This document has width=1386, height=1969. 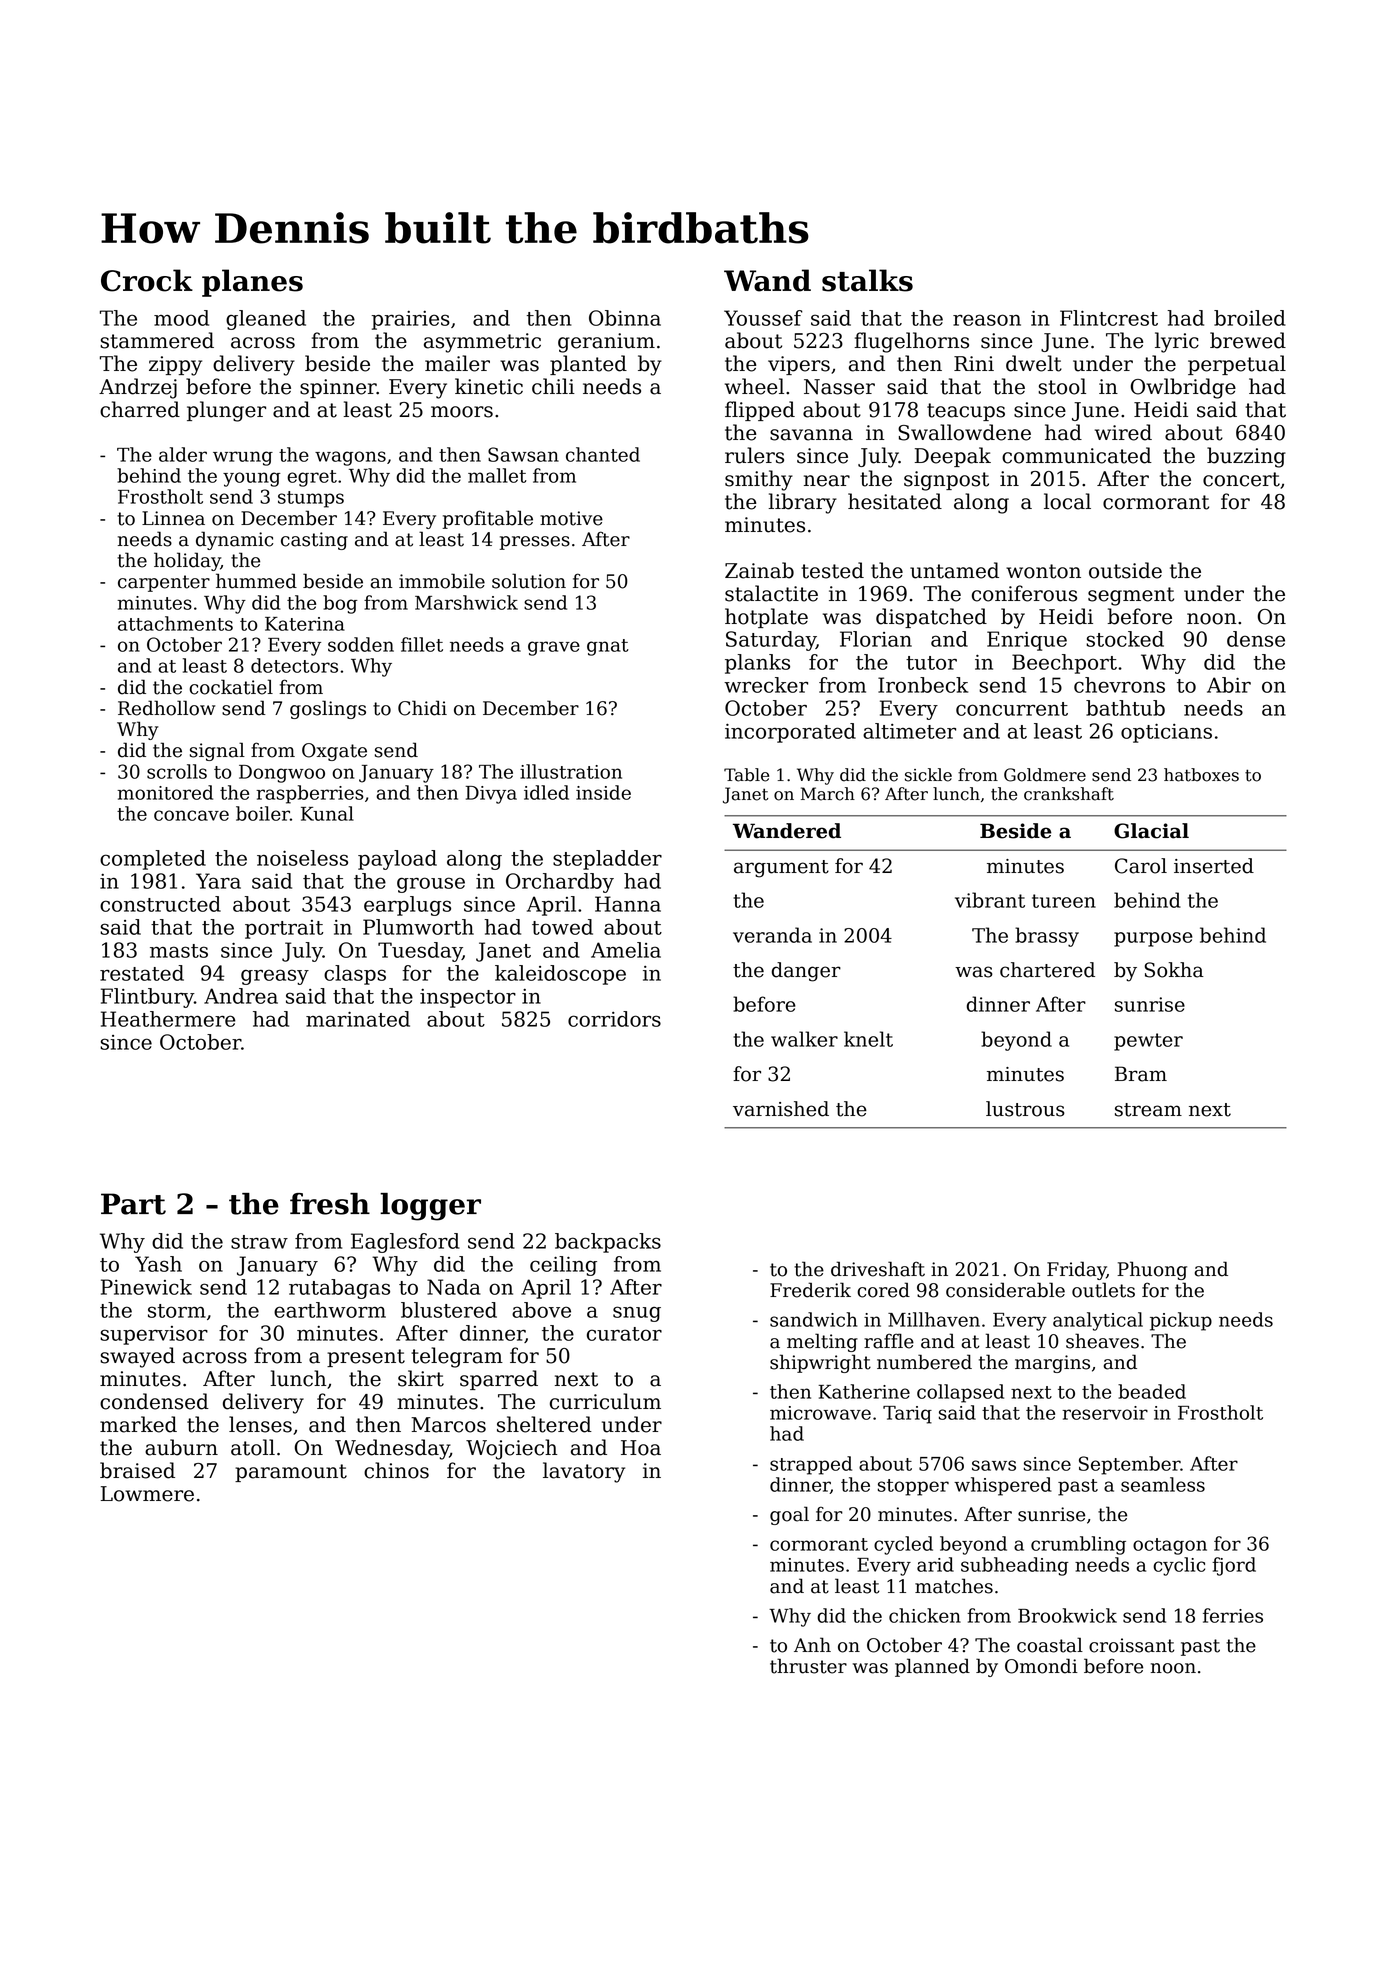 What do you see at coordinates (1151, 831) in the document?
I see `Glacial` at bounding box center [1151, 831].
